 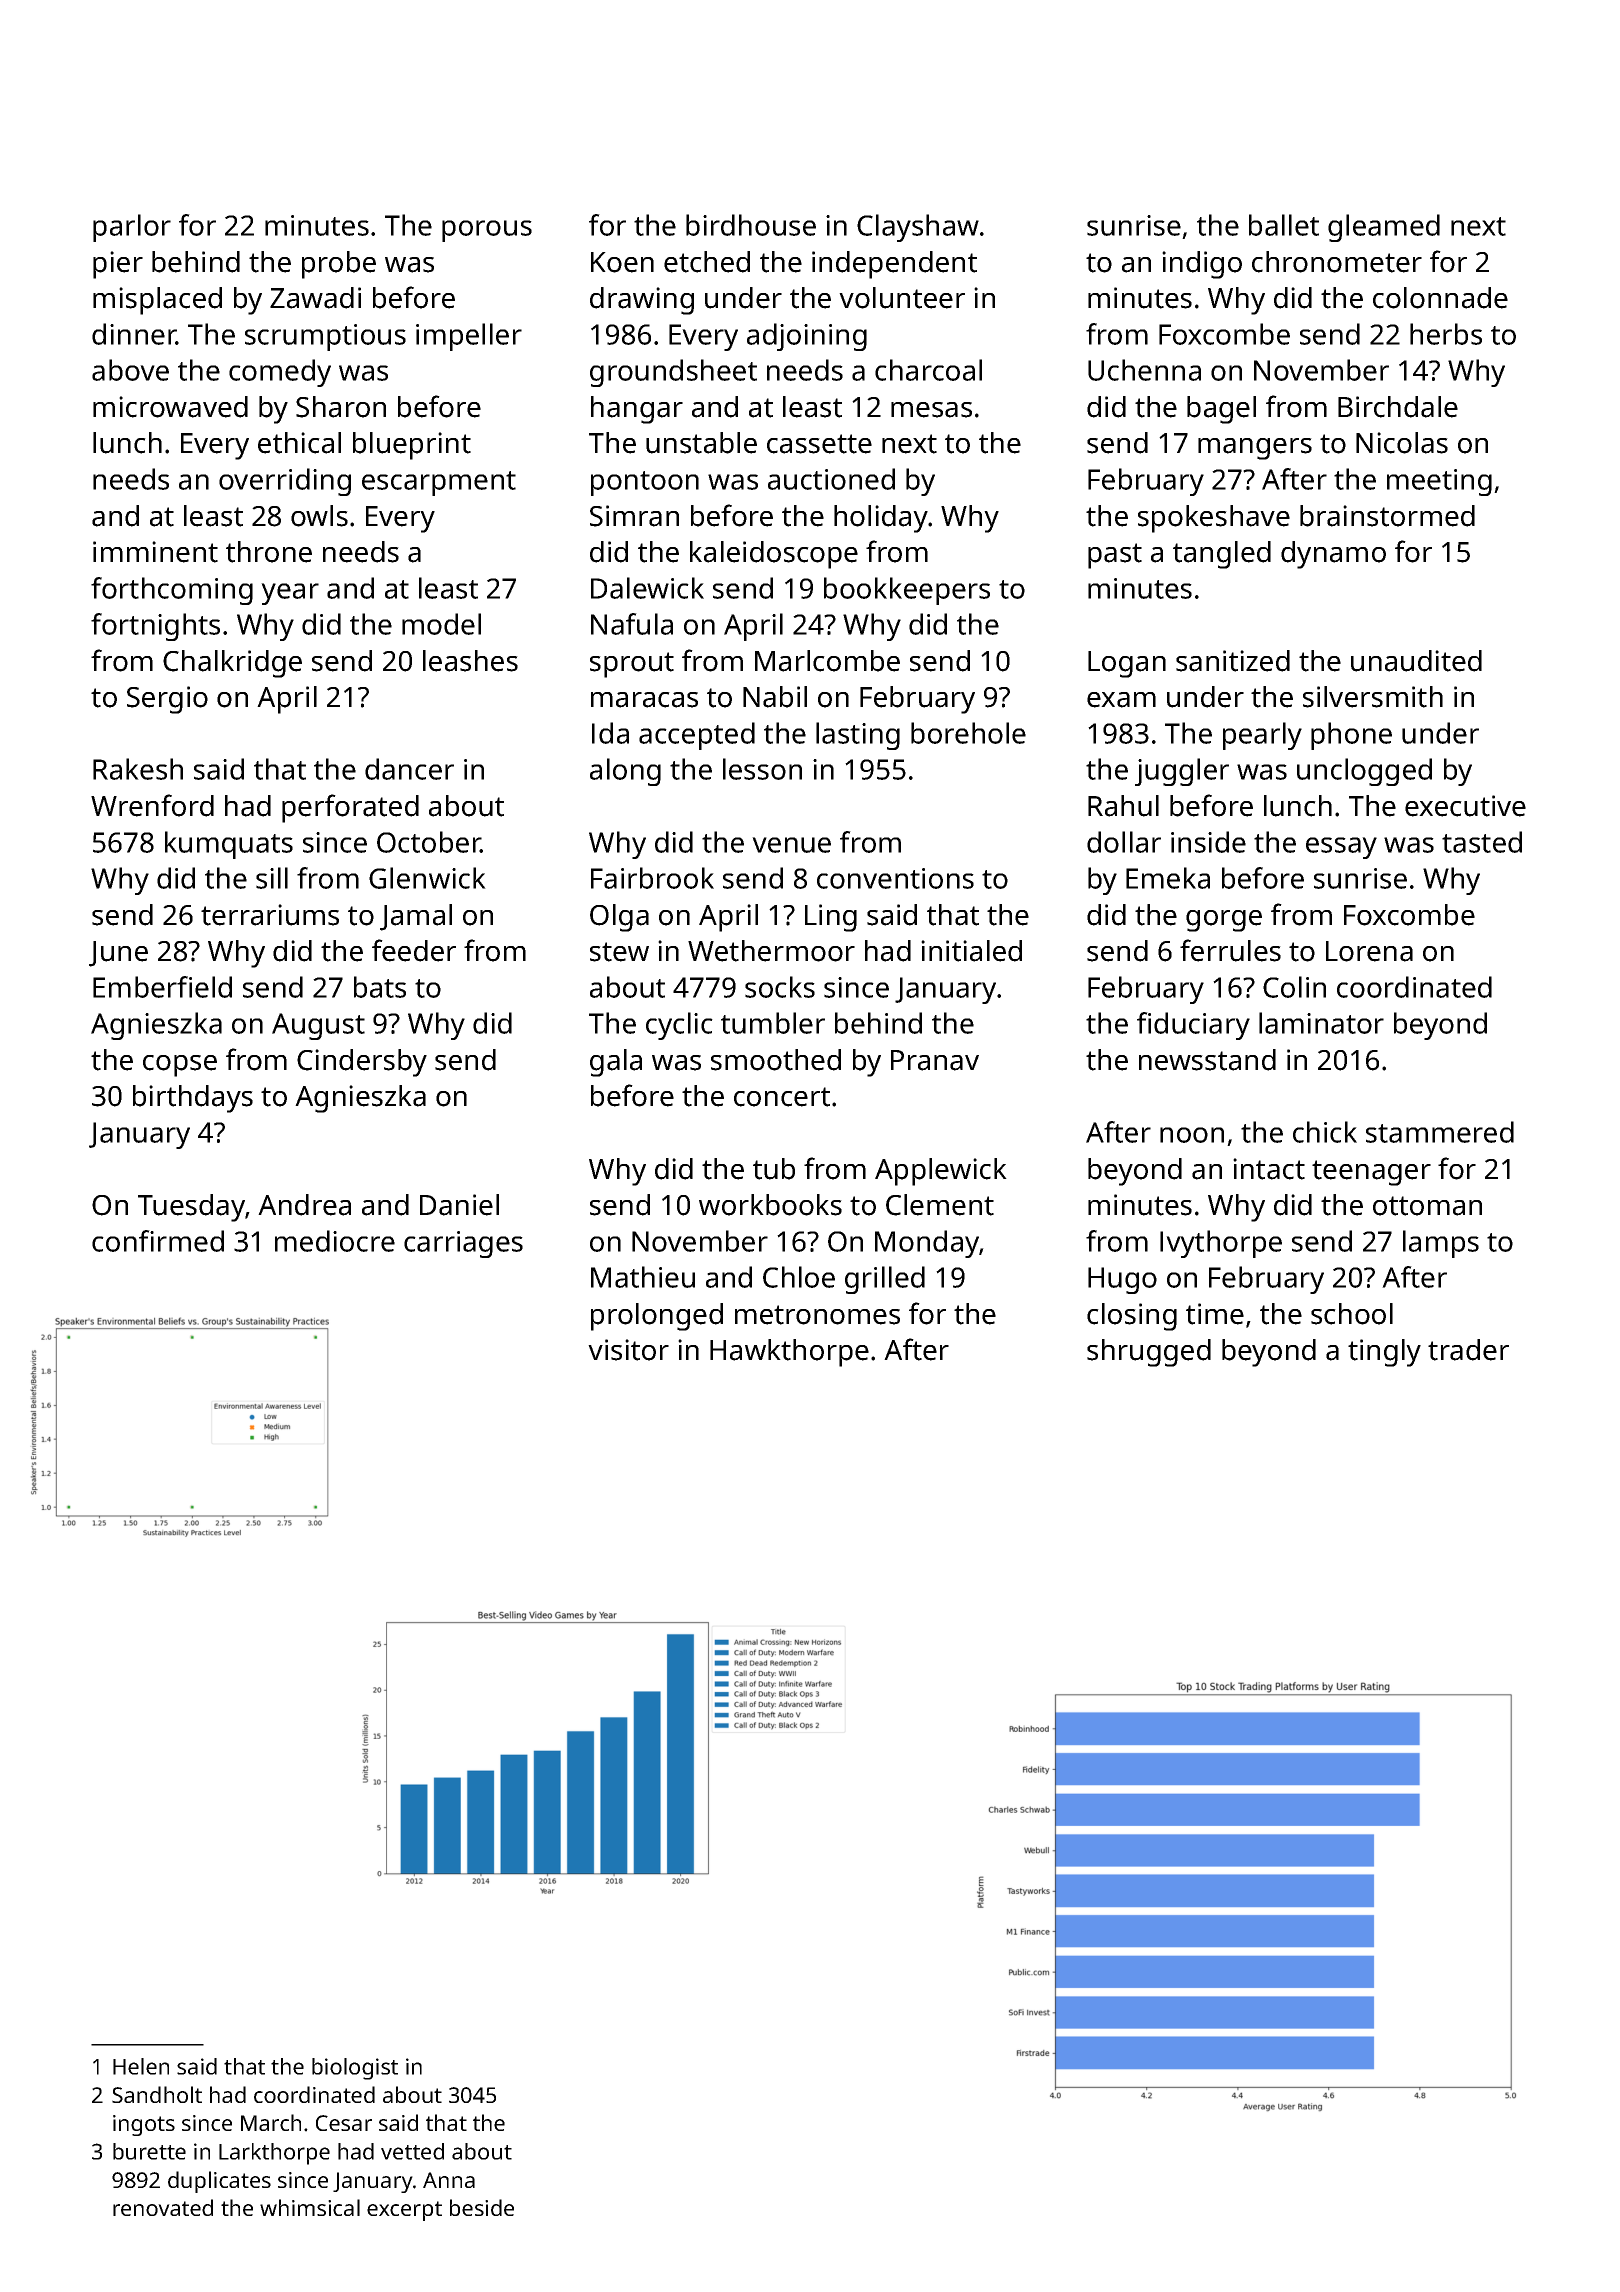 I want to click on biologist, so click(x=355, y=2069).
